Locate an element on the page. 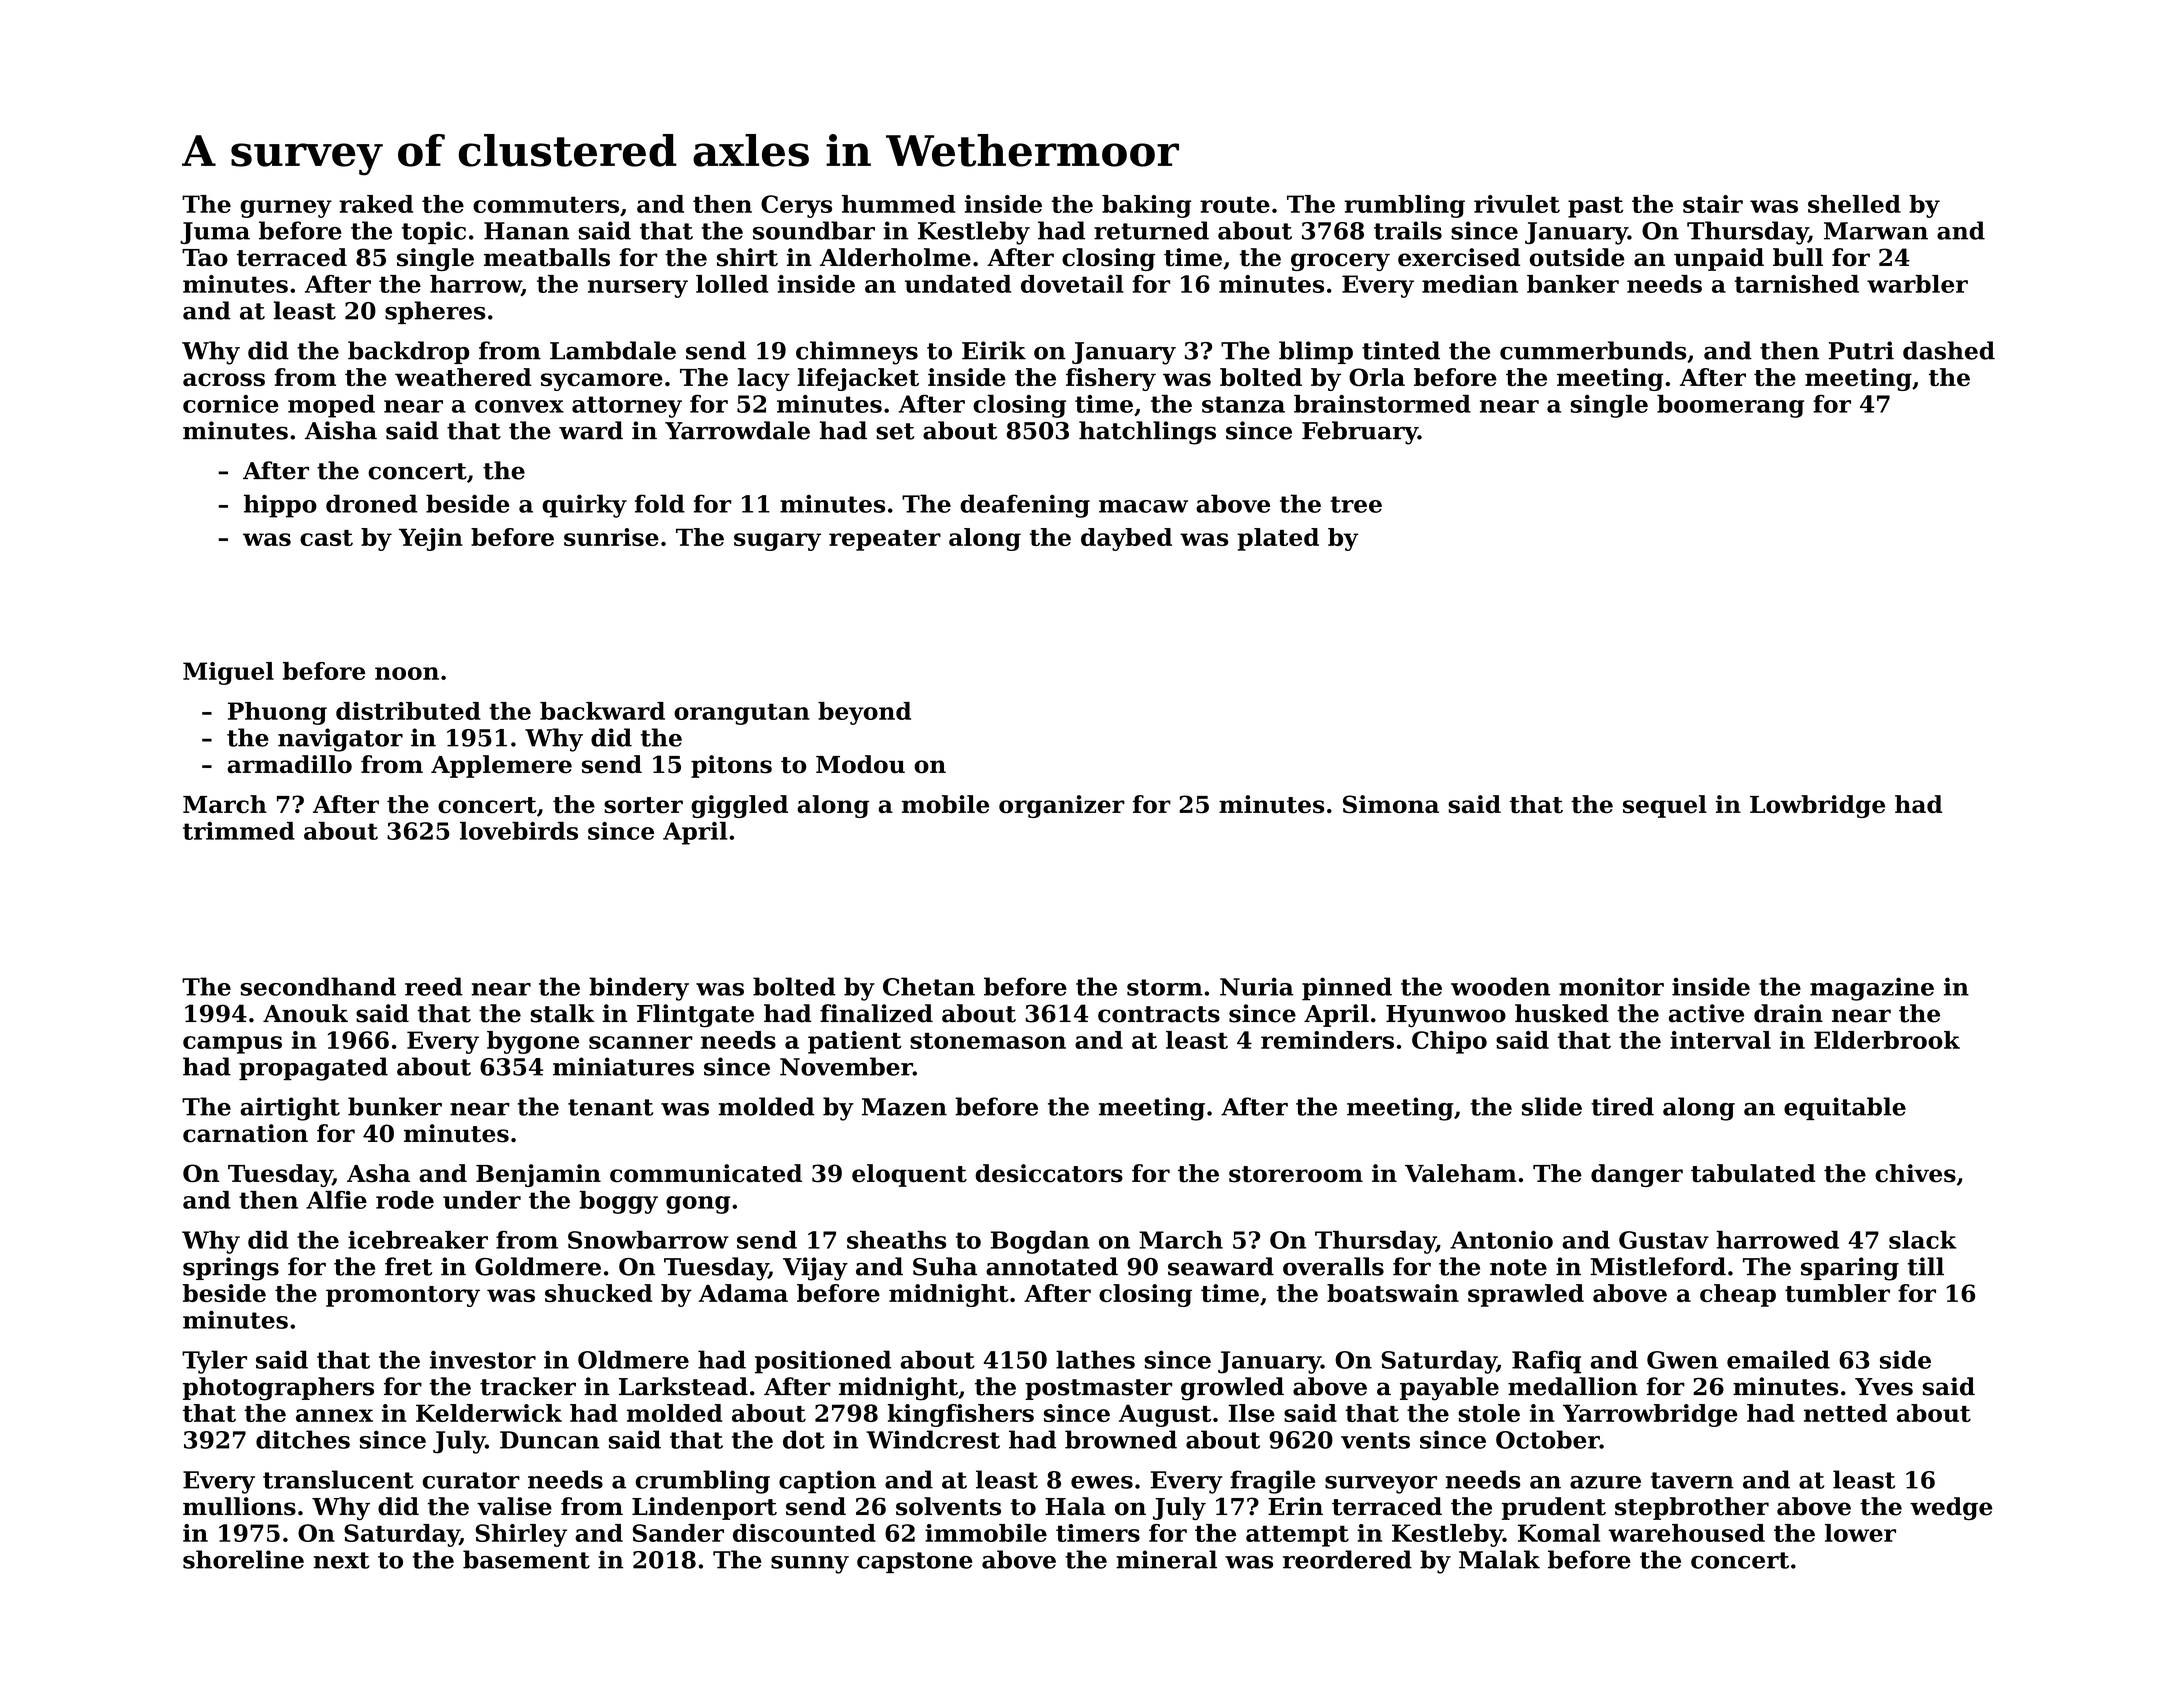 The image size is (2178, 1683). basement is located at coordinates (526, 1559).
